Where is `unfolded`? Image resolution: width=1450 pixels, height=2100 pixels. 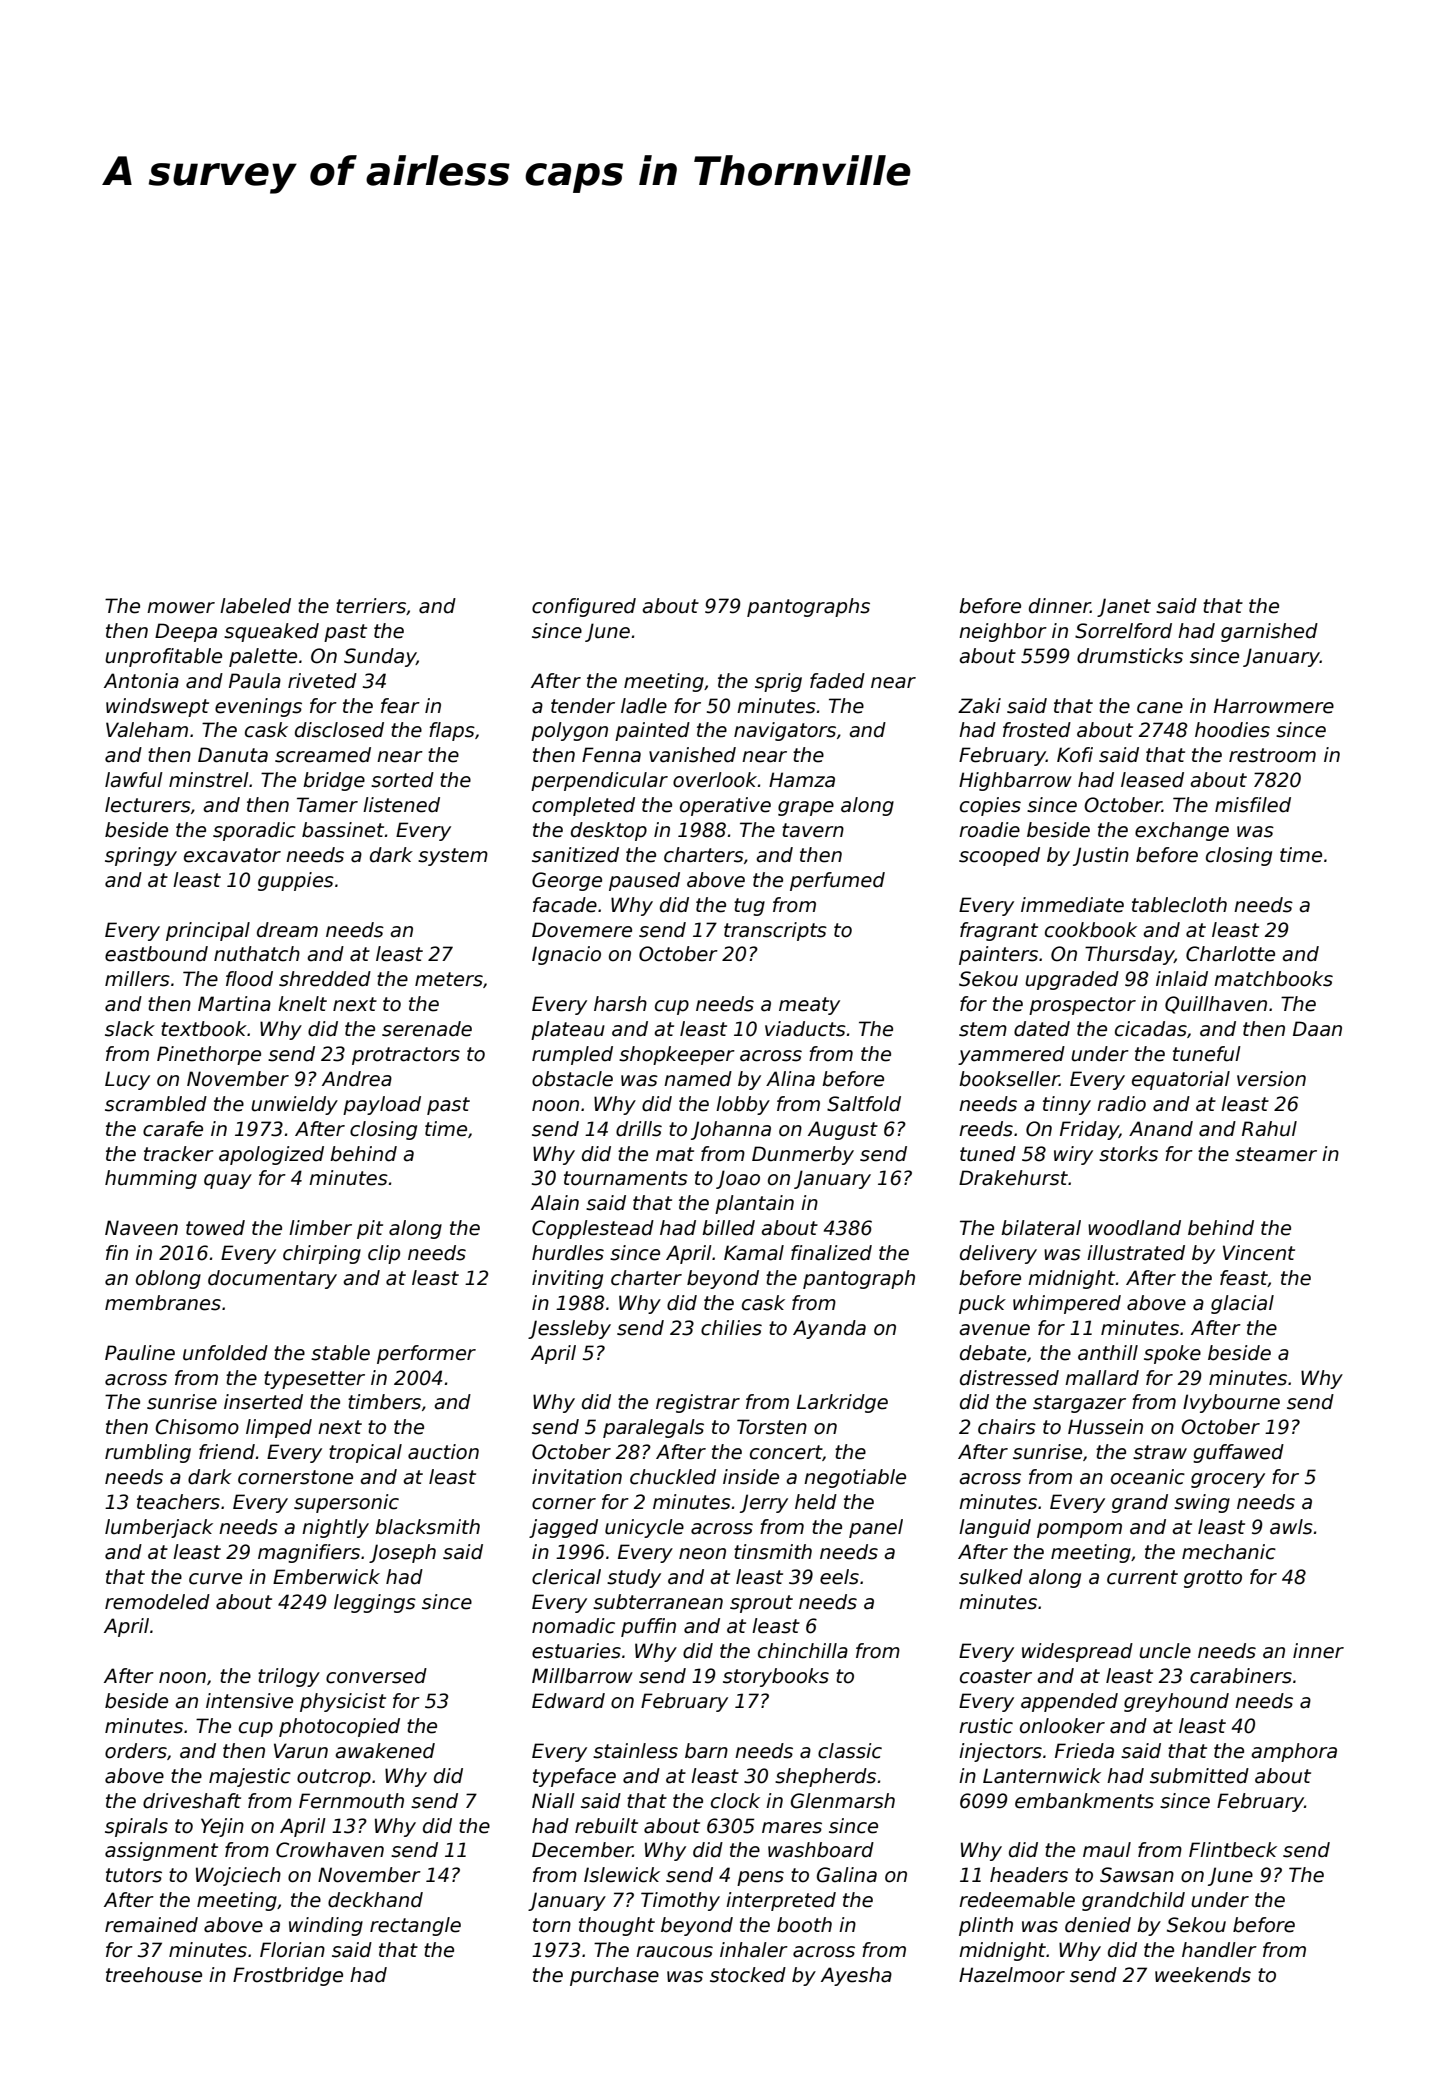
unfolded is located at coordinates (225, 1353).
